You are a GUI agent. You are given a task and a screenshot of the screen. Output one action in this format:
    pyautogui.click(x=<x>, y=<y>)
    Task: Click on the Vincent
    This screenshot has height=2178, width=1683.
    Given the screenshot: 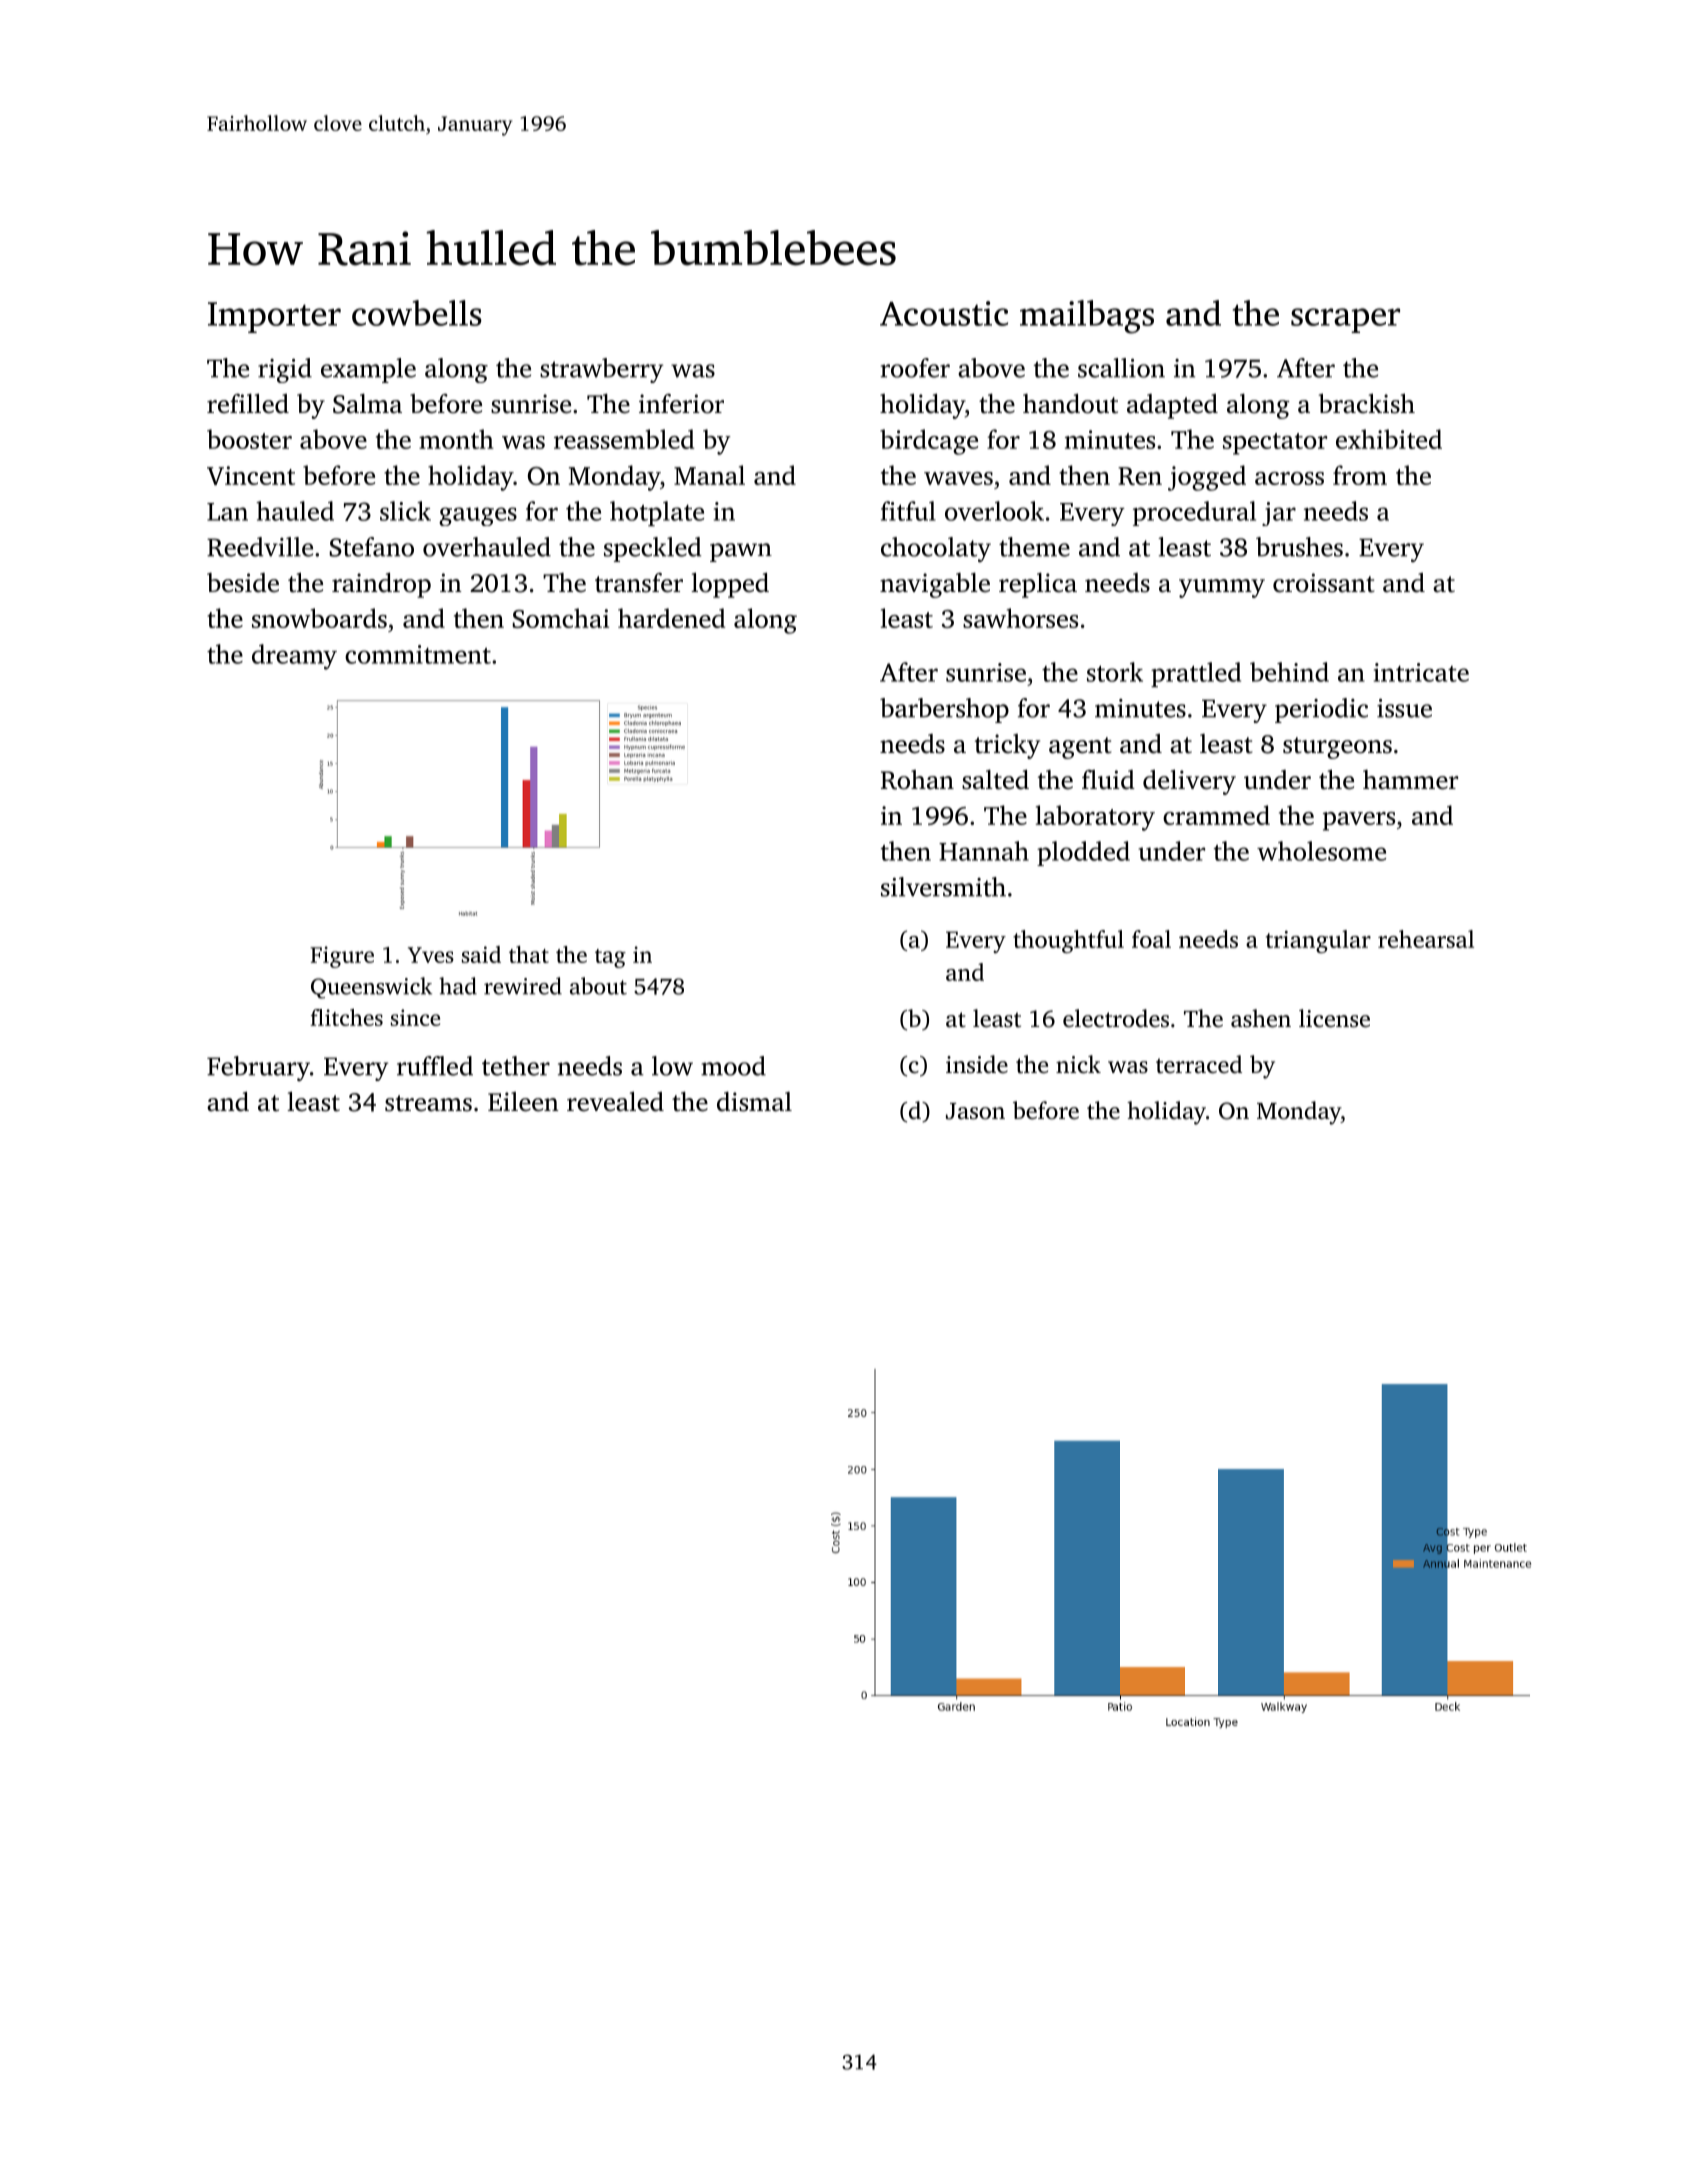 What is the action you would take?
    pyautogui.click(x=251, y=475)
